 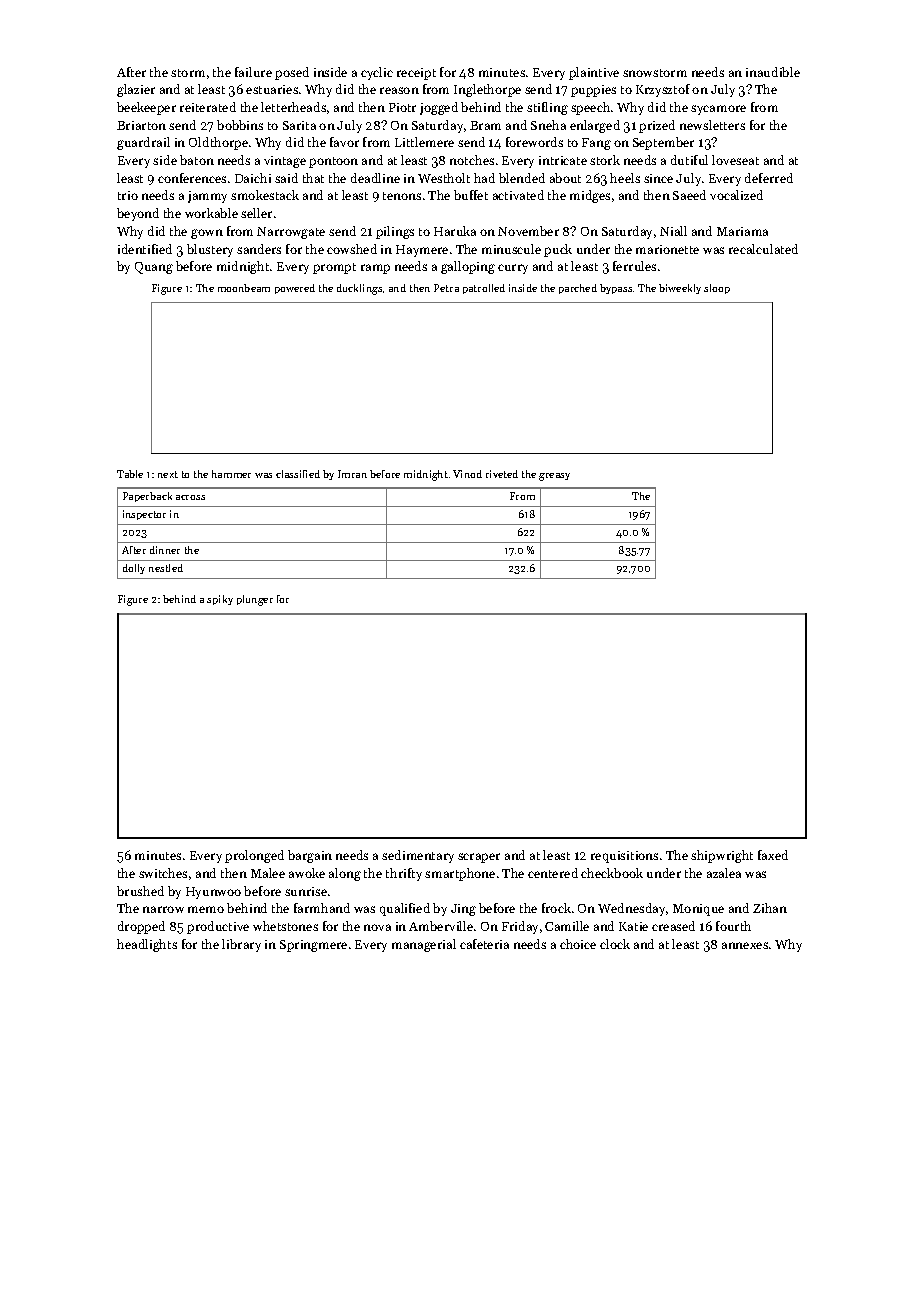 What do you see at coordinates (689, 160) in the document?
I see `dutiful` at bounding box center [689, 160].
